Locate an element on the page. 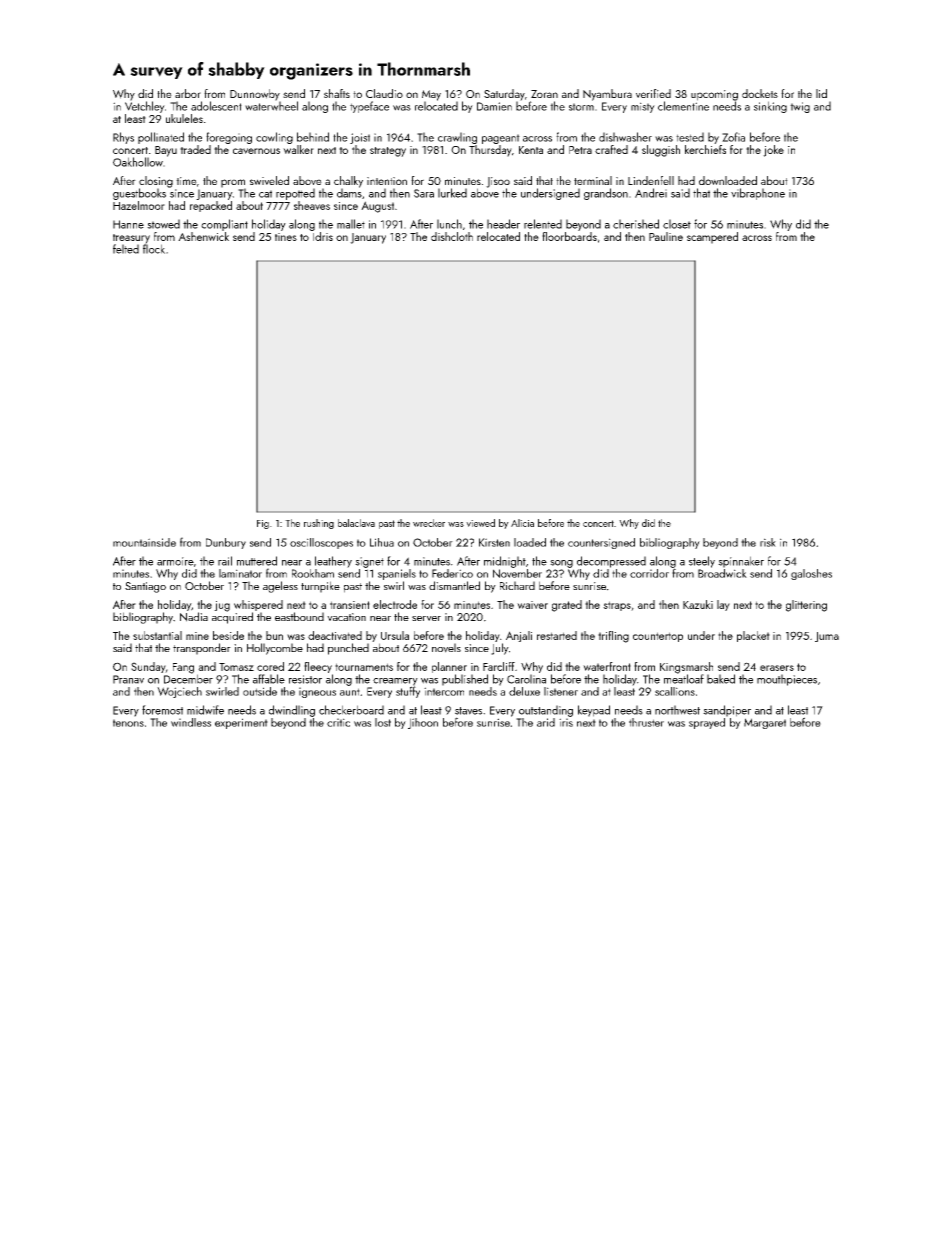 The height and width of the image is (1233, 952). May is located at coordinates (431, 95).
